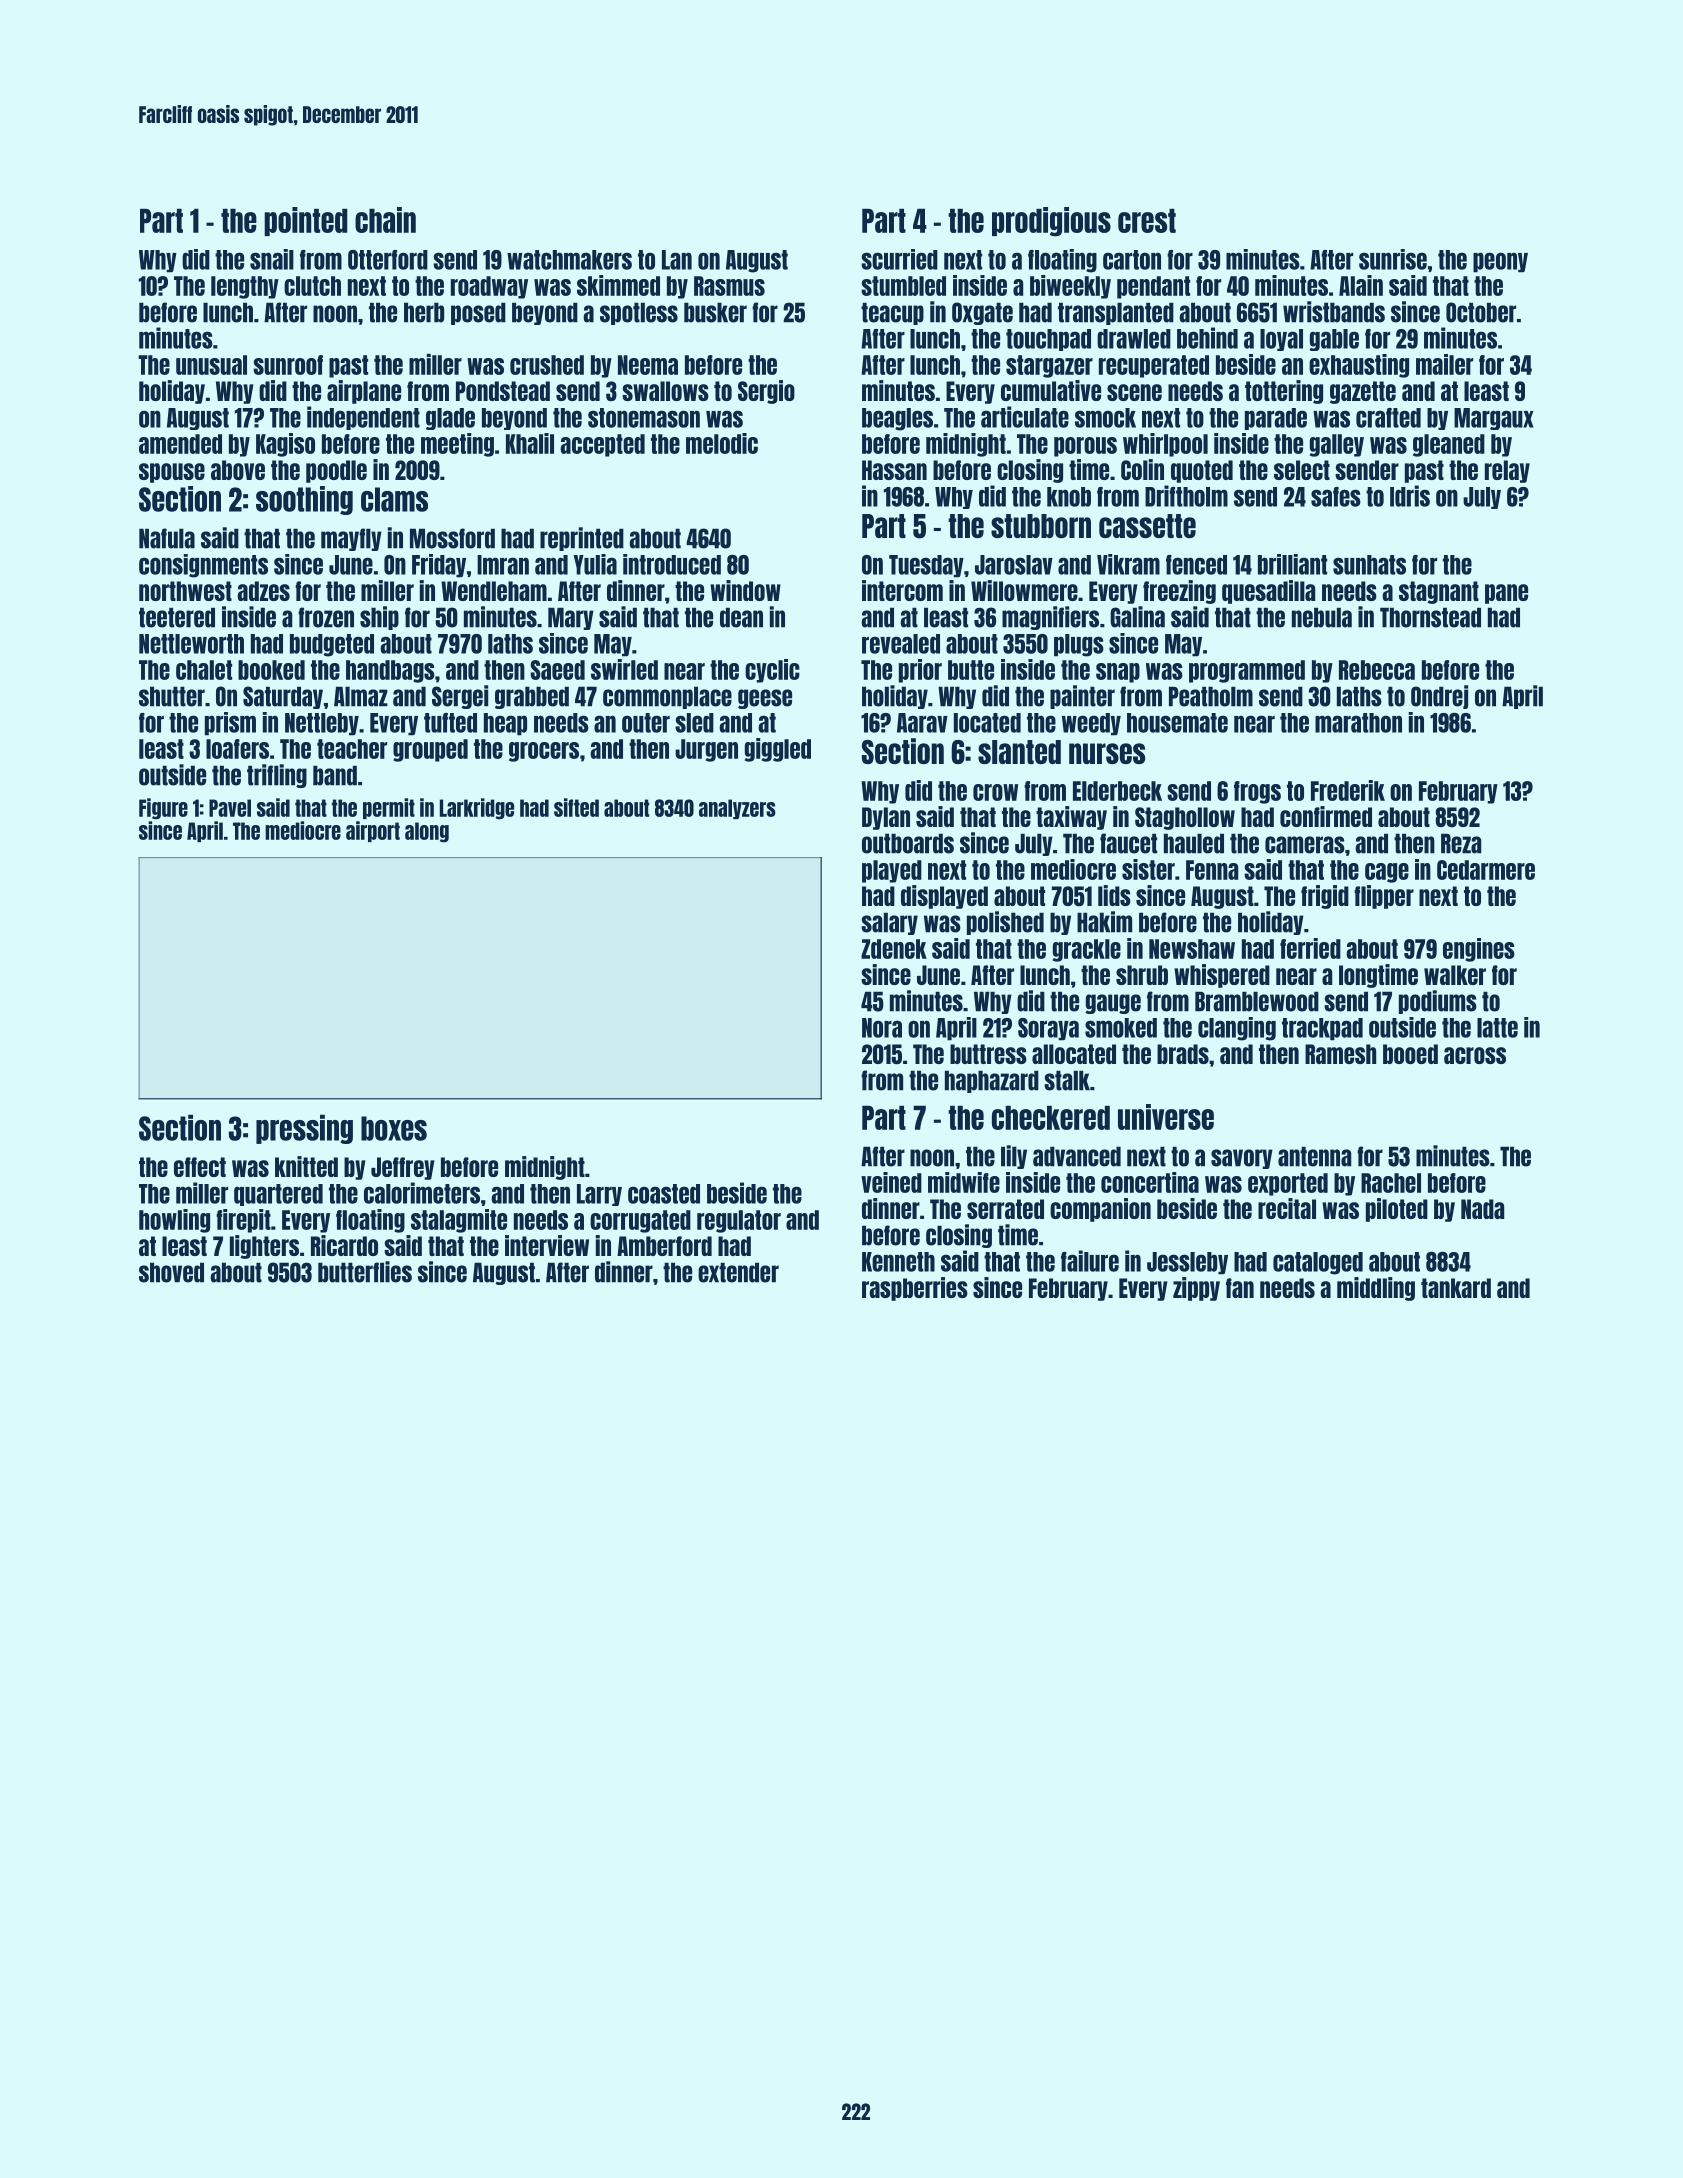 This screenshot has height=2178, width=1683. What do you see at coordinates (1292, 564) in the screenshot?
I see `brilliant` at bounding box center [1292, 564].
